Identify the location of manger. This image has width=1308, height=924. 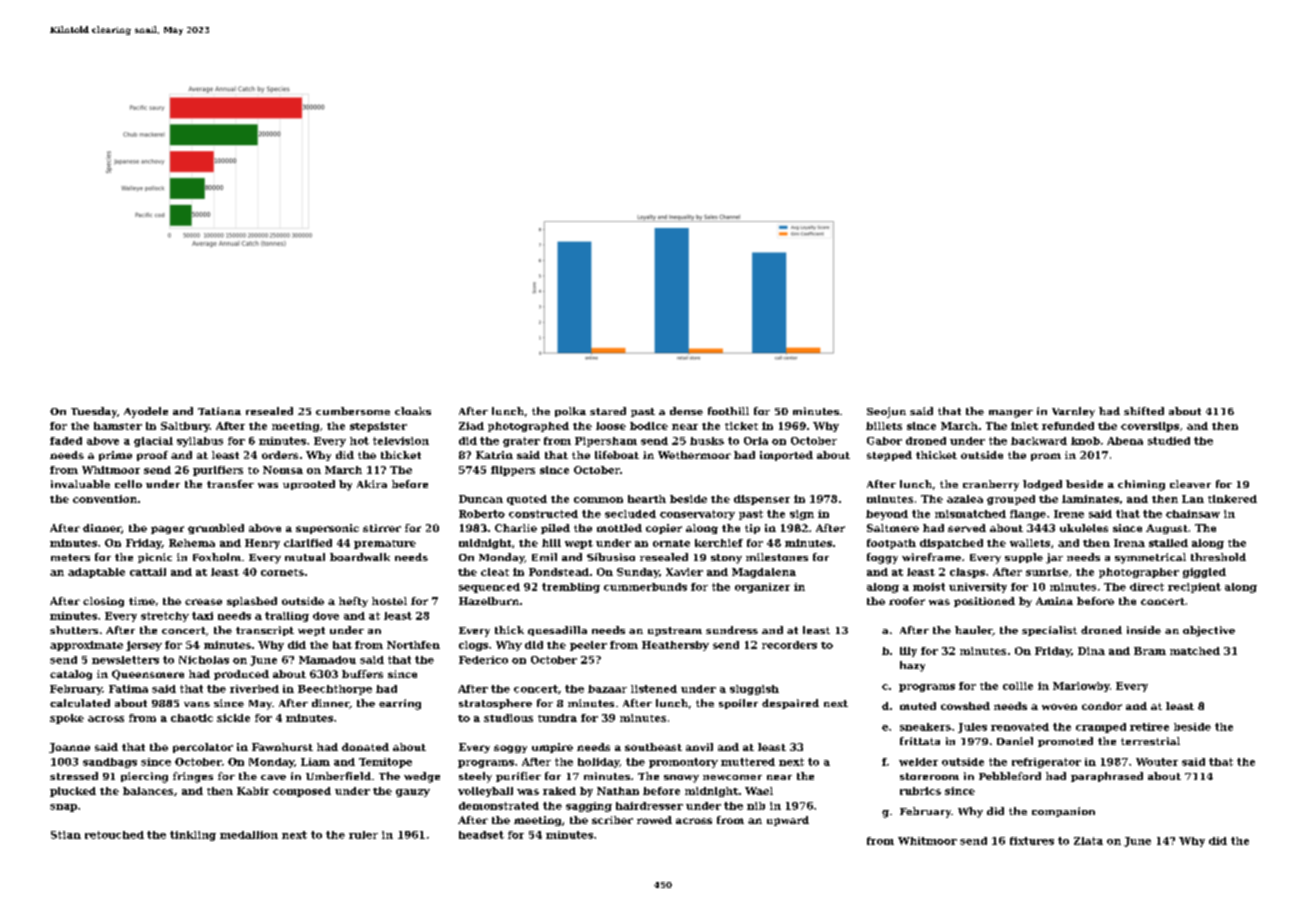
(1011, 414).
